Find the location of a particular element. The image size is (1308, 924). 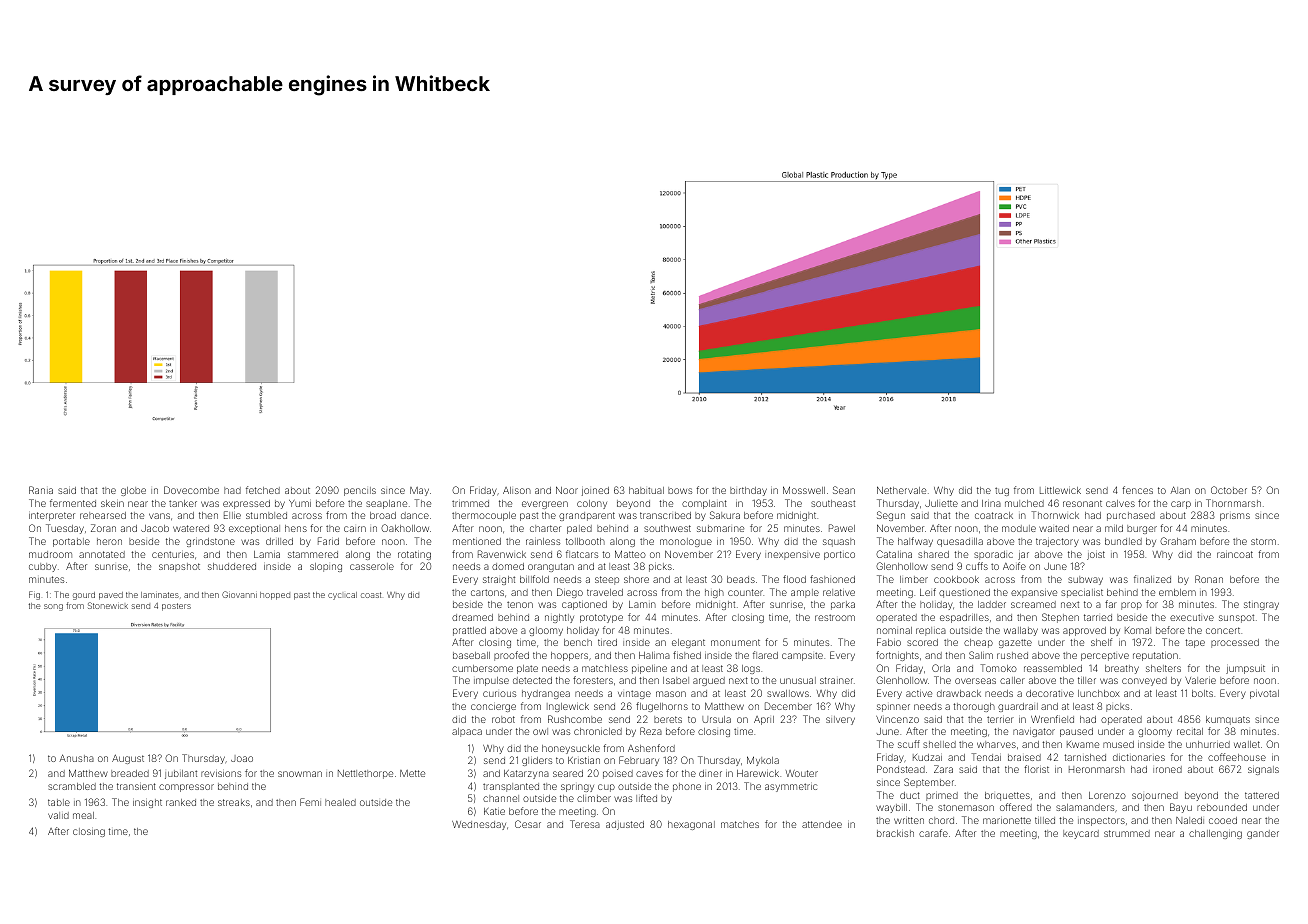

bows is located at coordinates (680, 490).
